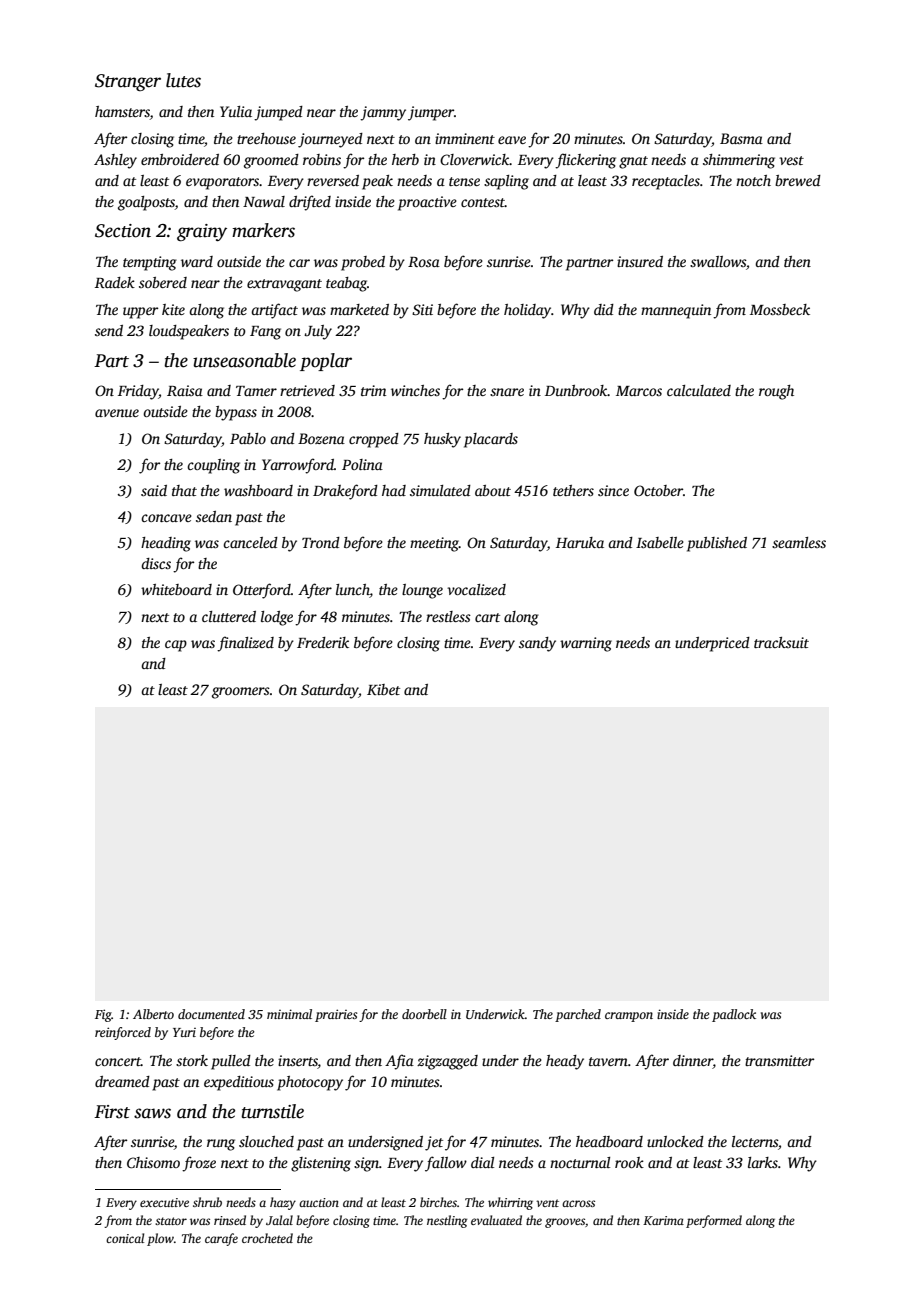  Describe the element at coordinates (734, 1015) in the document. I see `padlock` at that location.
